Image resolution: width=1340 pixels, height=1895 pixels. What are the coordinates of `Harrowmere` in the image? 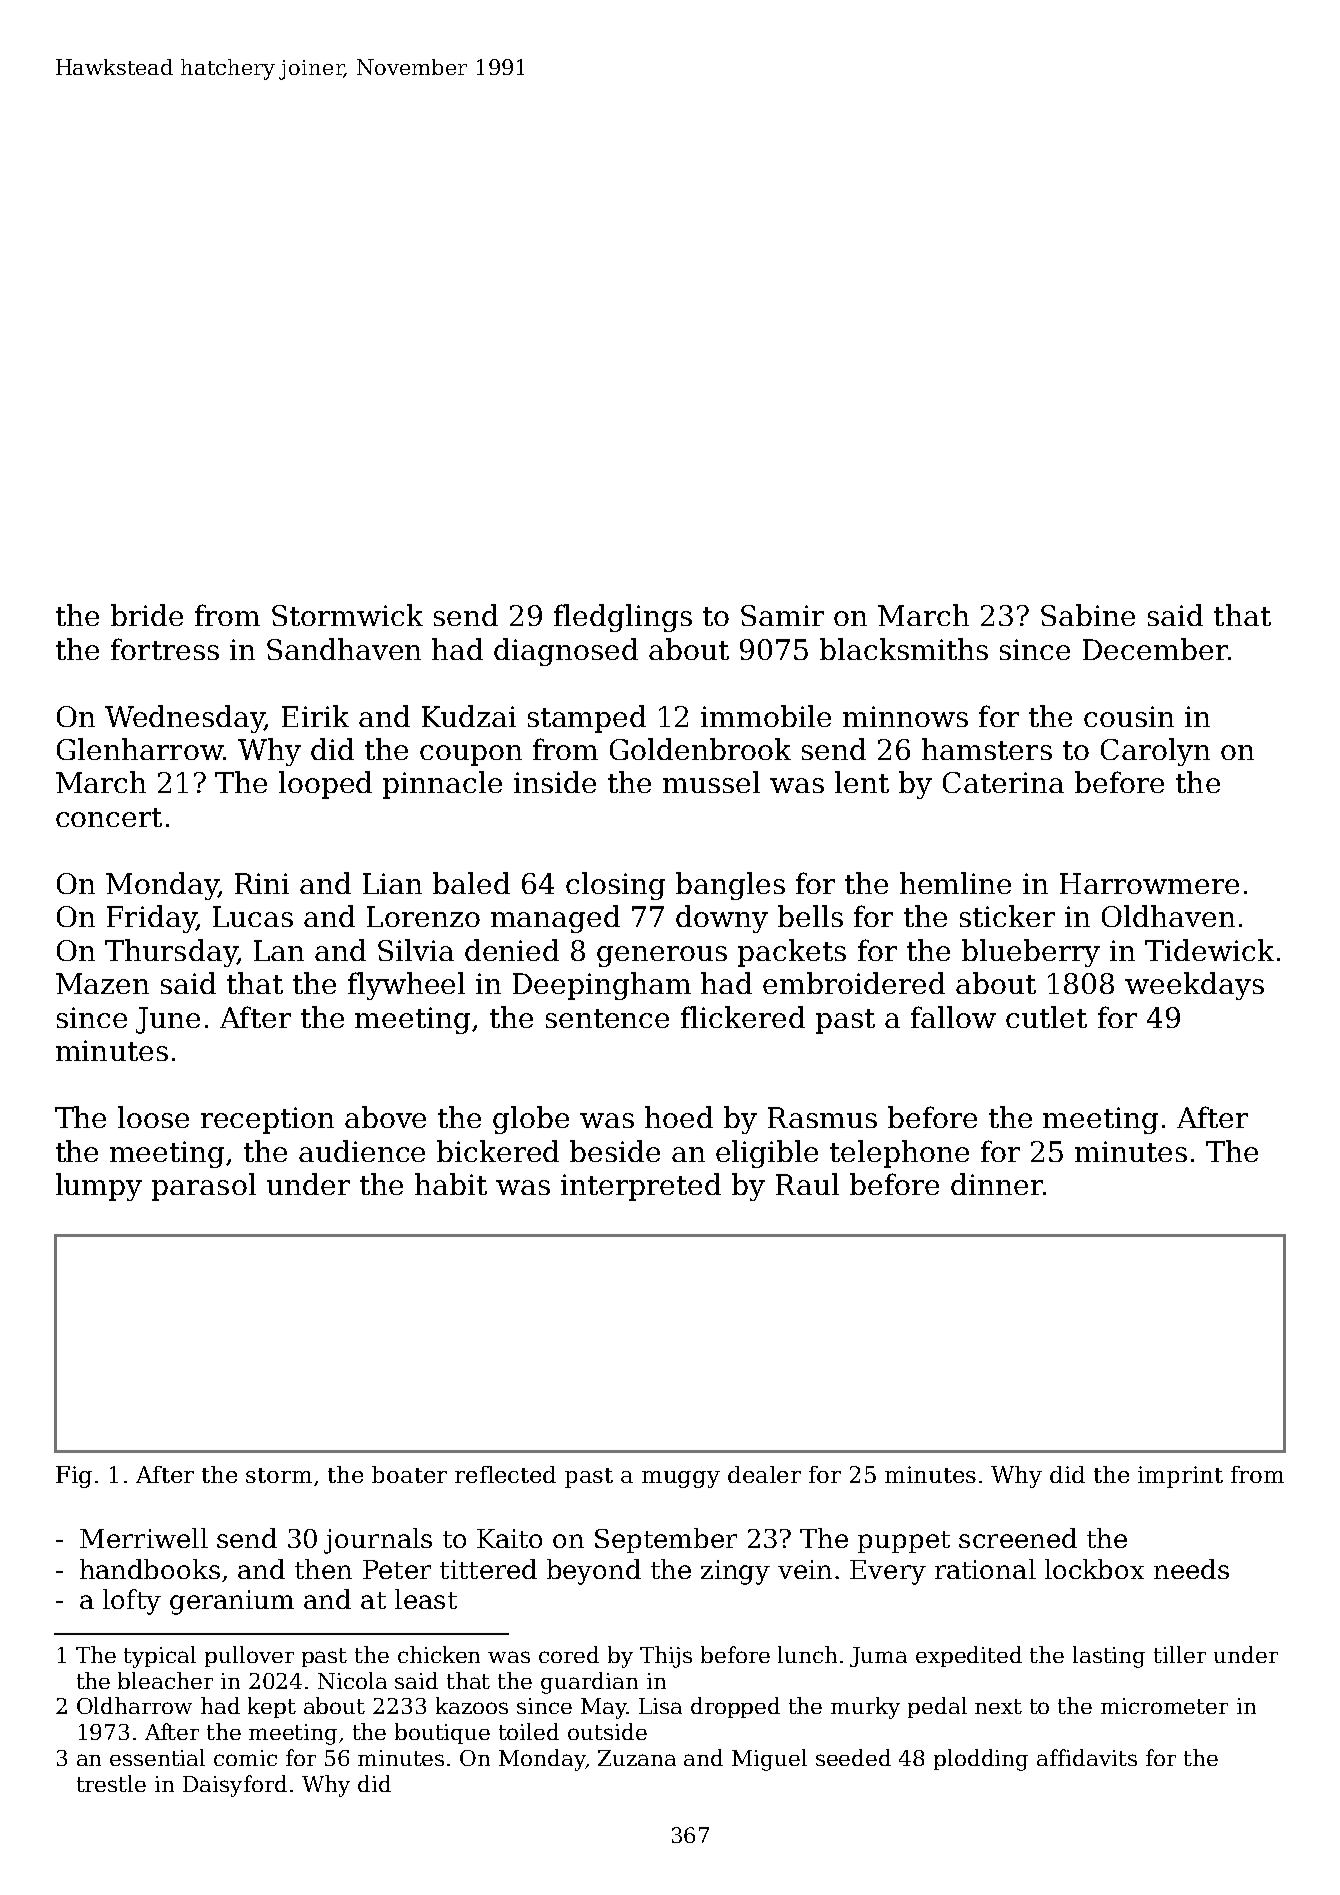 It's located at (1149, 883).
